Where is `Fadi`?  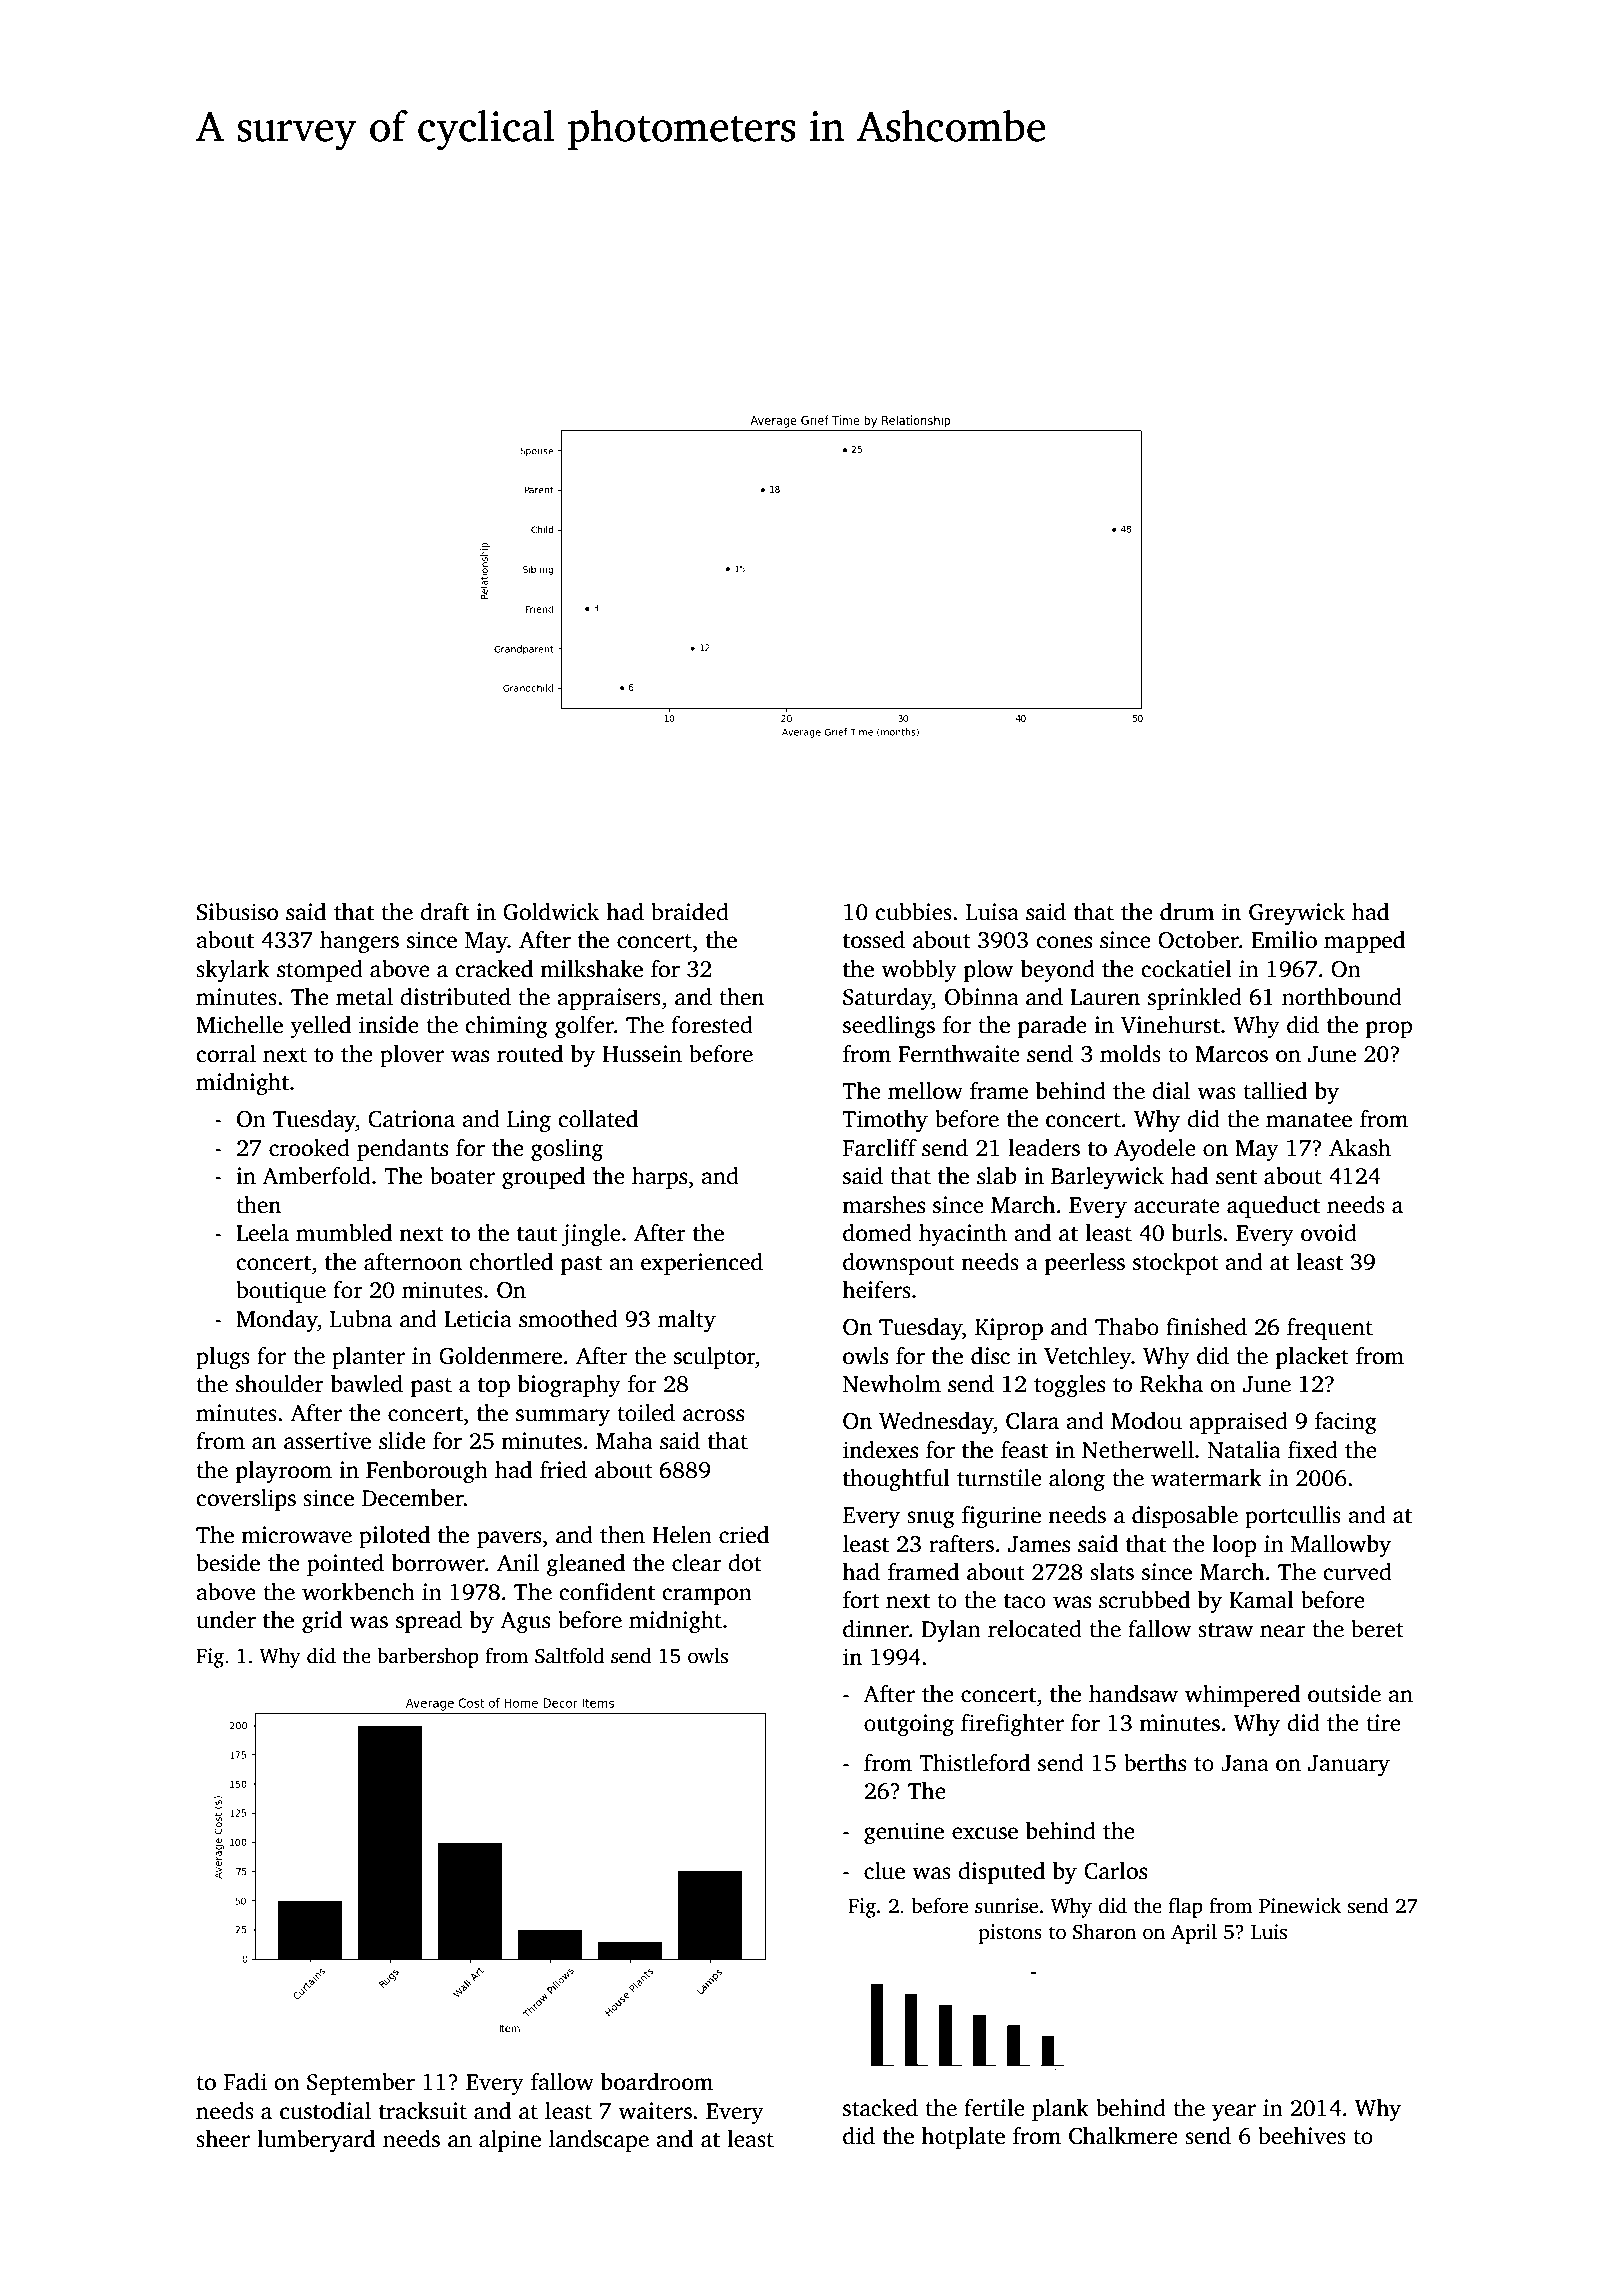 Fadi is located at coordinates (245, 2082).
